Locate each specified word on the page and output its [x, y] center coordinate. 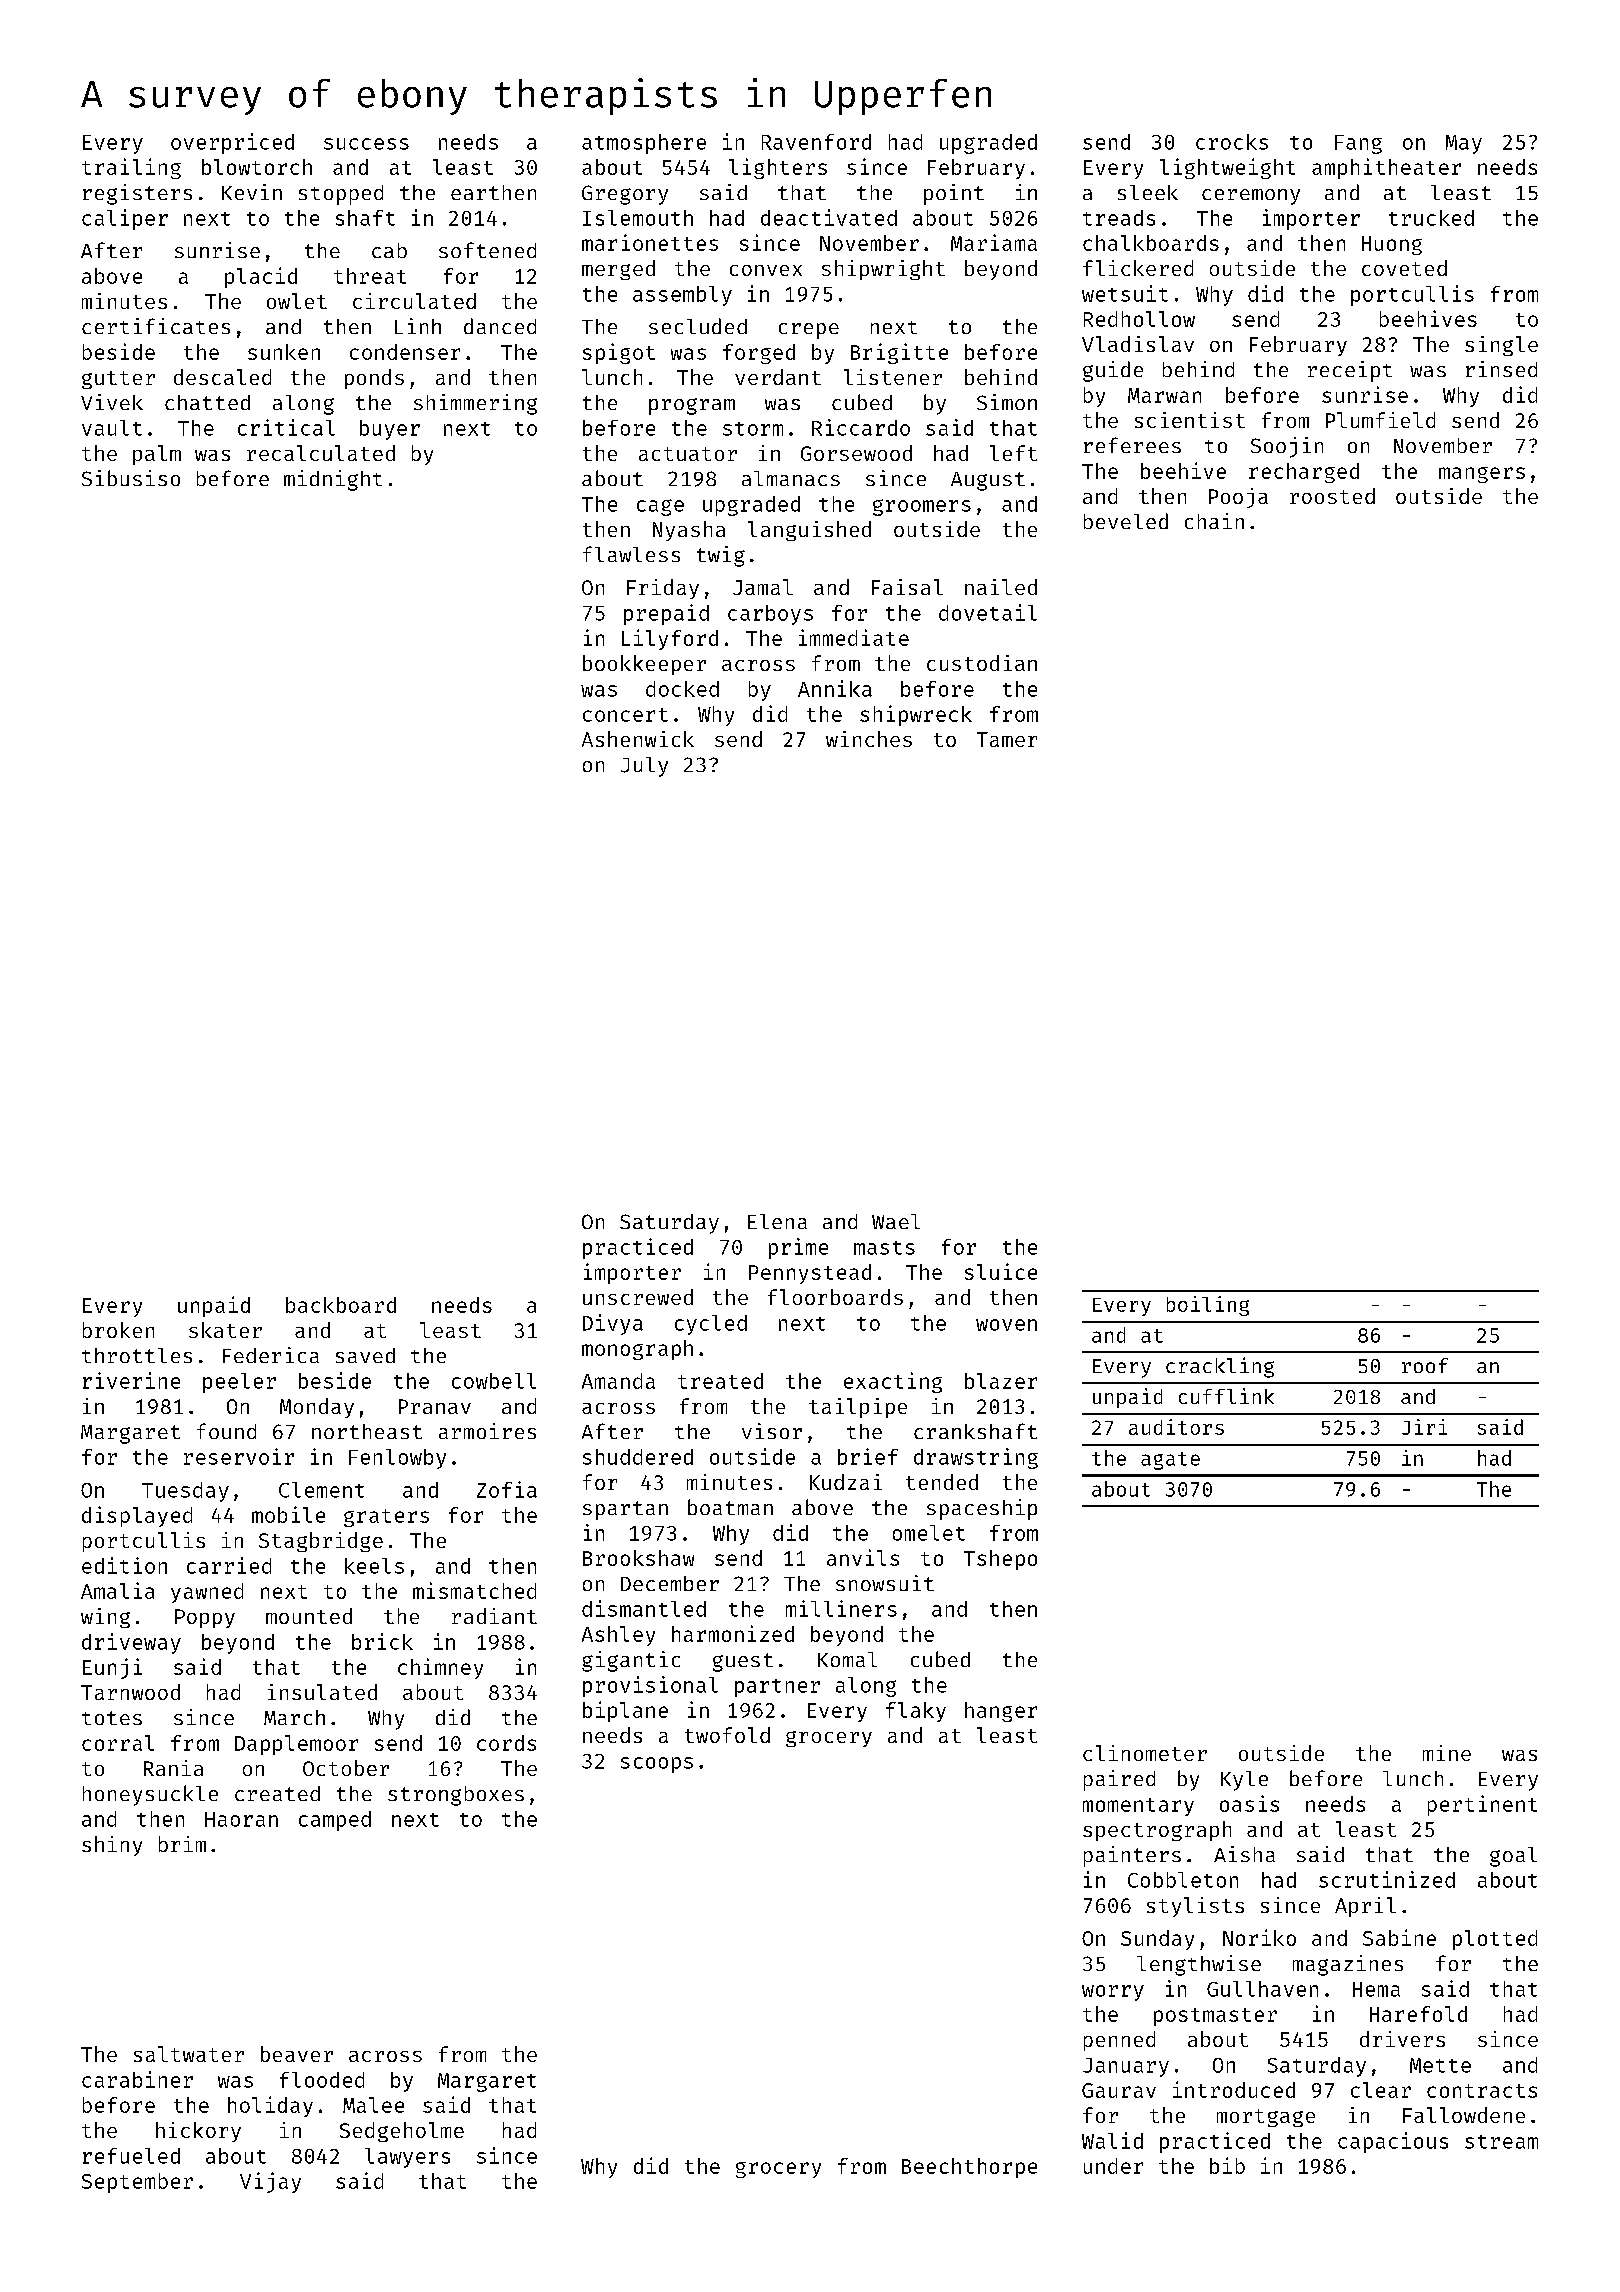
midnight [333, 480]
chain [1214, 521]
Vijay [270, 2182]
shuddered [638, 1457]
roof [1425, 1365]
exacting [893, 1382]
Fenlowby [397, 1459]
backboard [341, 1305]
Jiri [1424, 1427]
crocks [1232, 142]
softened [487, 250]
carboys [770, 615]
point [954, 194]
